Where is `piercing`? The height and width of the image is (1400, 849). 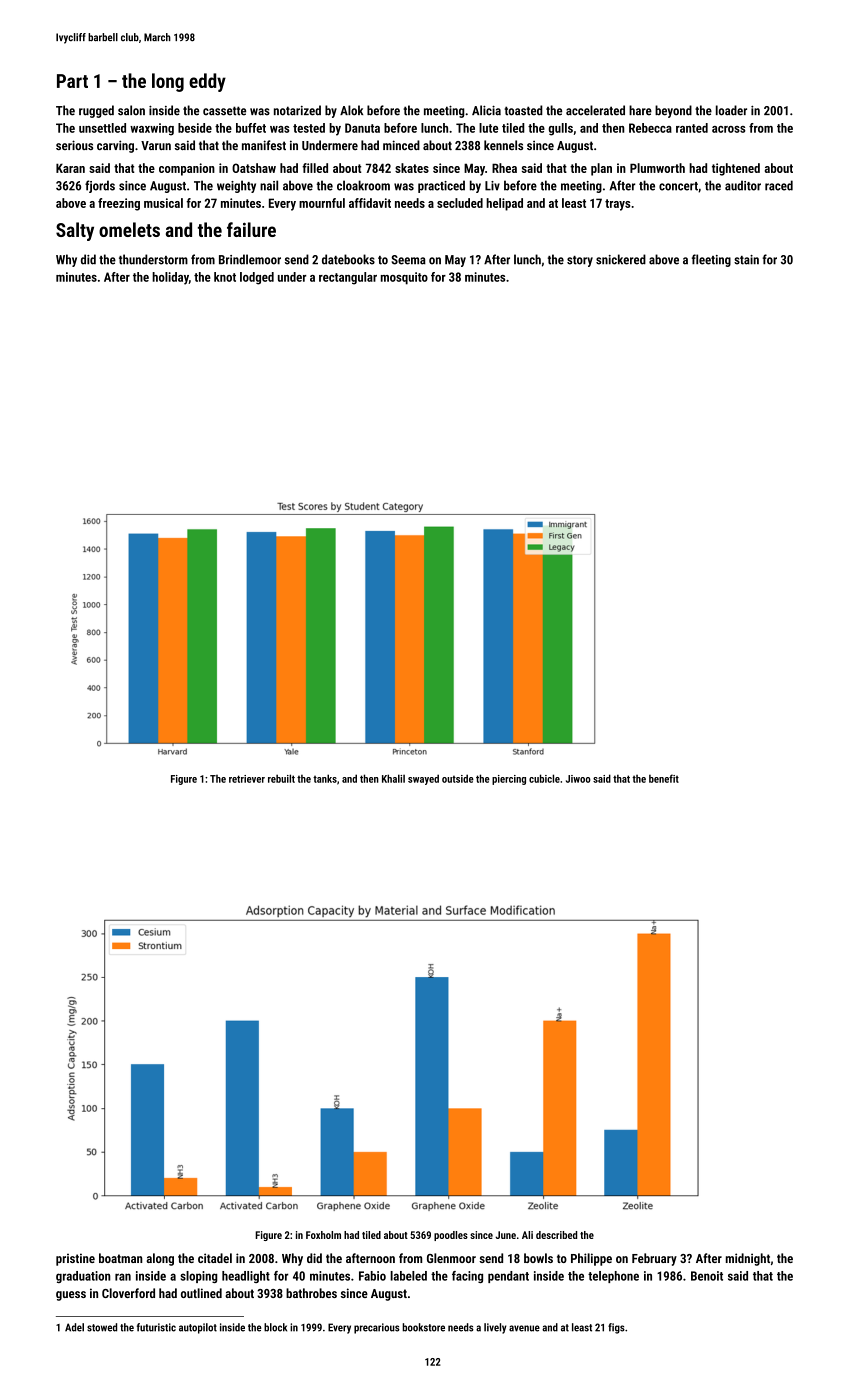 piercing is located at coordinates (509, 780).
